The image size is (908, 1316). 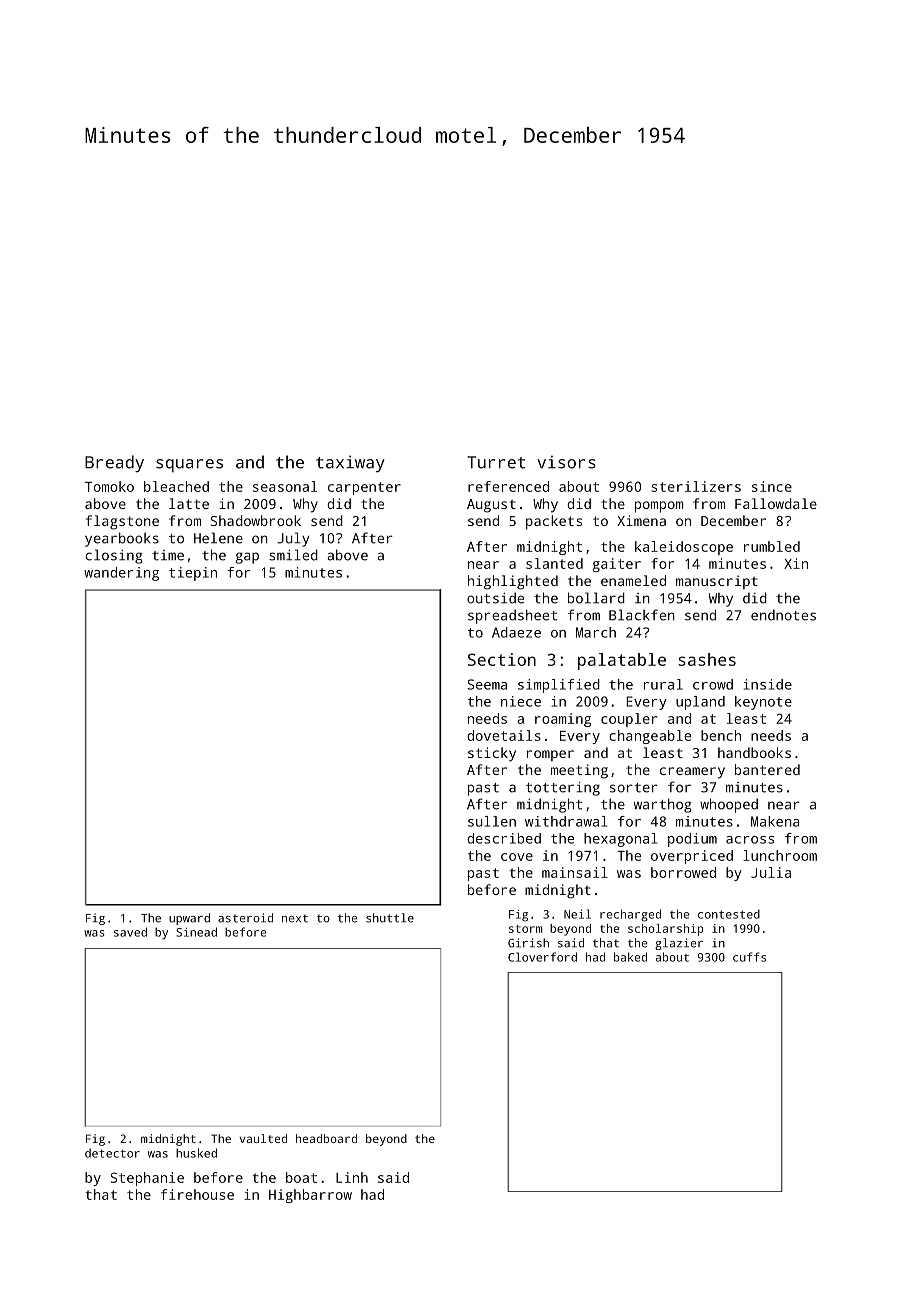 What do you see at coordinates (197, 1194) in the image?
I see `firehouse` at bounding box center [197, 1194].
